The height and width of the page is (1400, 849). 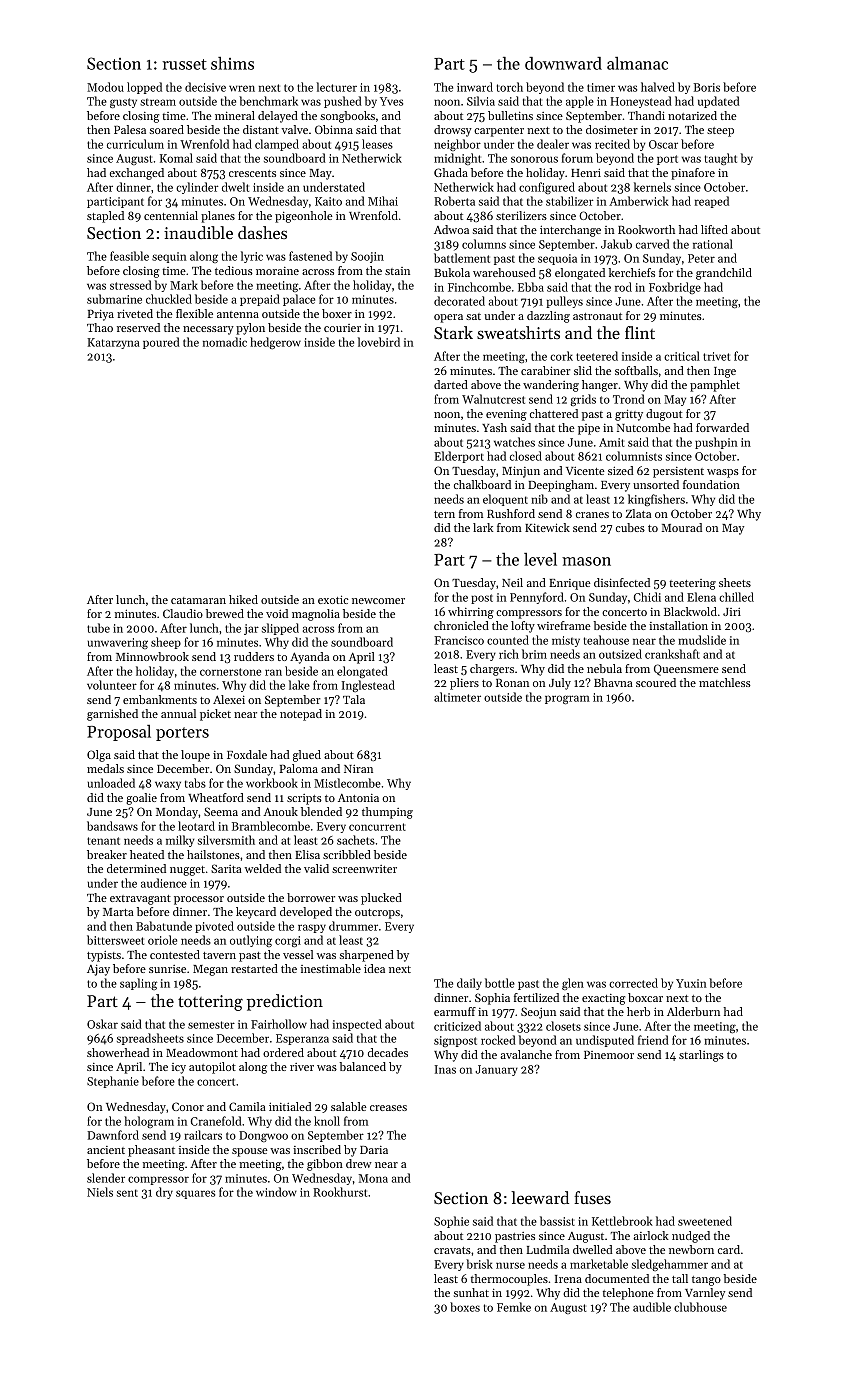 I want to click on dosimeter, so click(x=612, y=129).
